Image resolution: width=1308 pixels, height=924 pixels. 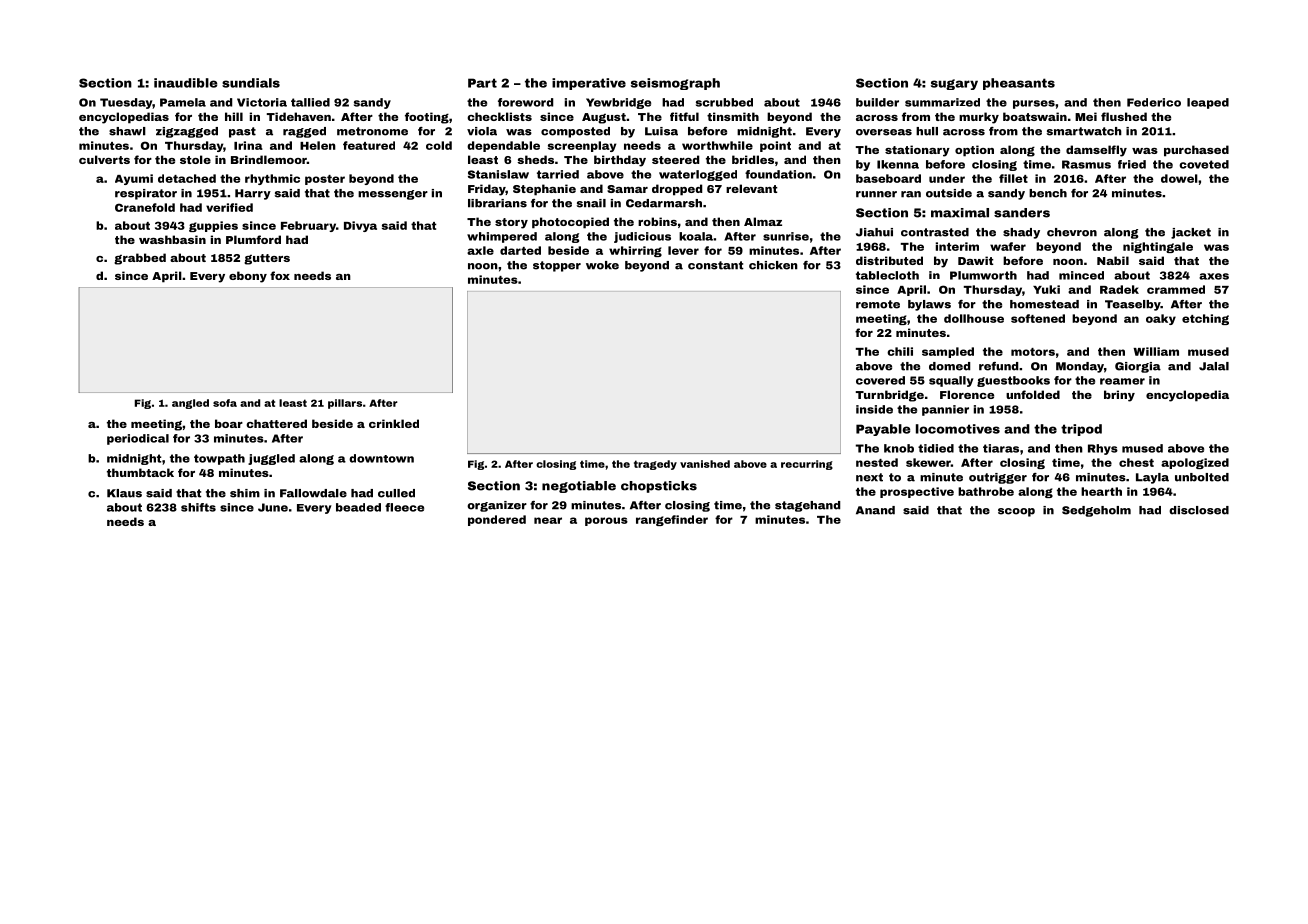 I want to click on disclosed, so click(x=1199, y=510).
